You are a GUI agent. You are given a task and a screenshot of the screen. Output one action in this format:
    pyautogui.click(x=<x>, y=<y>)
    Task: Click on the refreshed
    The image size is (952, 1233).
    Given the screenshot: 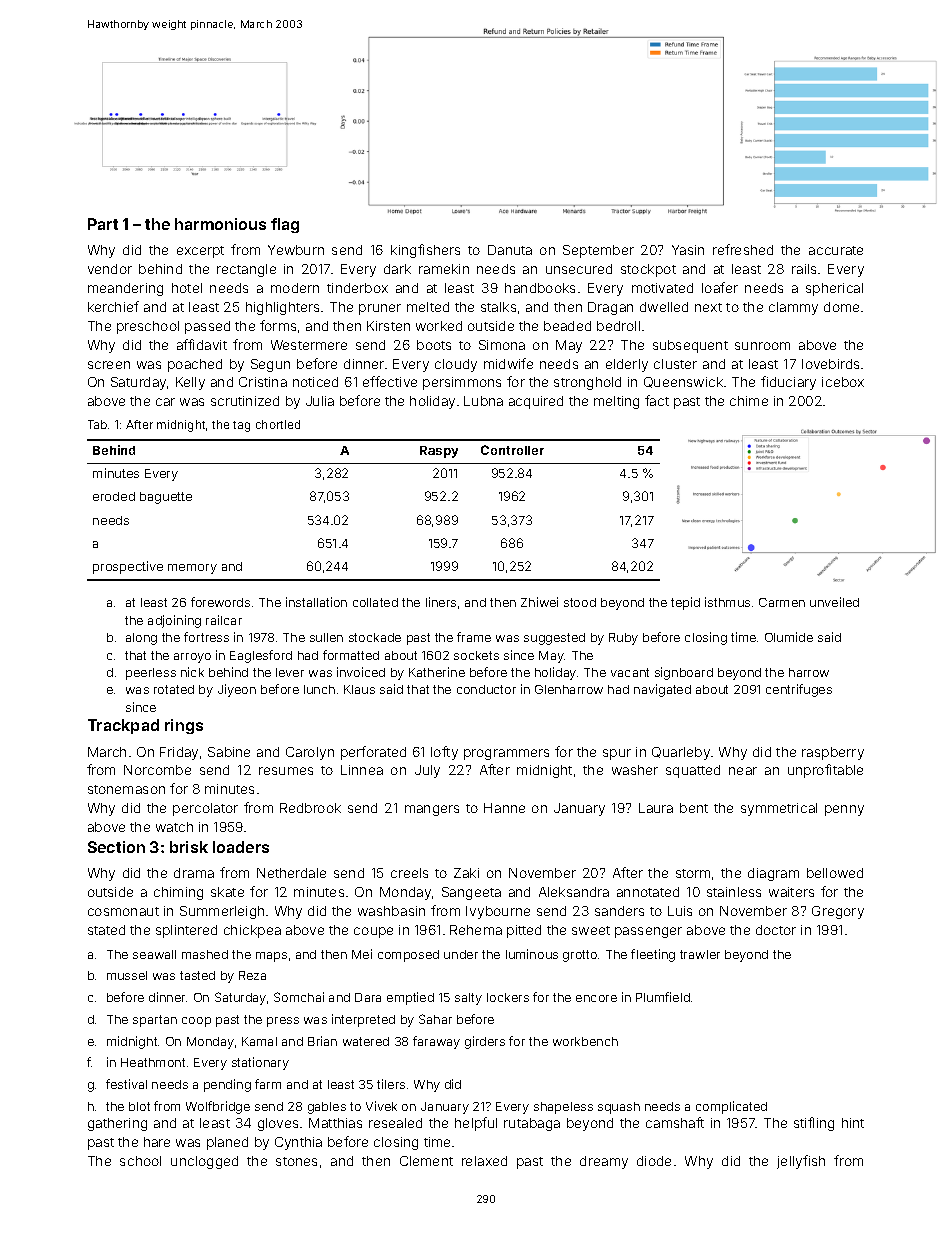 What is the action you would take?
    pyautogui.click(x=743, y=249)
